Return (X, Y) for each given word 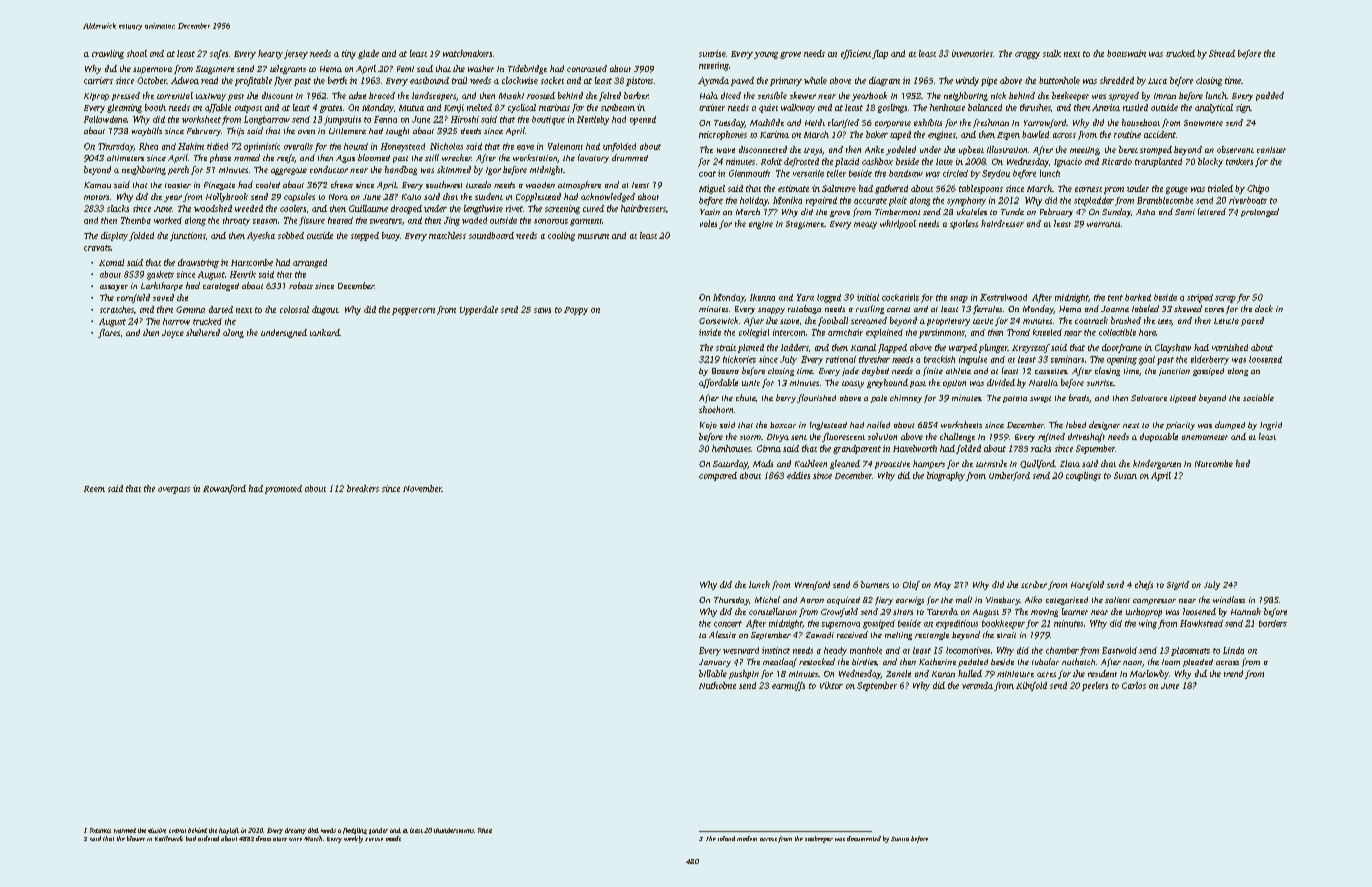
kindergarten (1157, 464)
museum (593, 236)
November (422, 488)
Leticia (1226, 321)
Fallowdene (105, 119)
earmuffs (788, 686)
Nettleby (593, 120)
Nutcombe (1214, 463)
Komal (111, 262)
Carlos (1134, 685)
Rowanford (224, 489)
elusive (157, 830)
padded (1270, 96)
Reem (94, 489)
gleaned (845, 464)
